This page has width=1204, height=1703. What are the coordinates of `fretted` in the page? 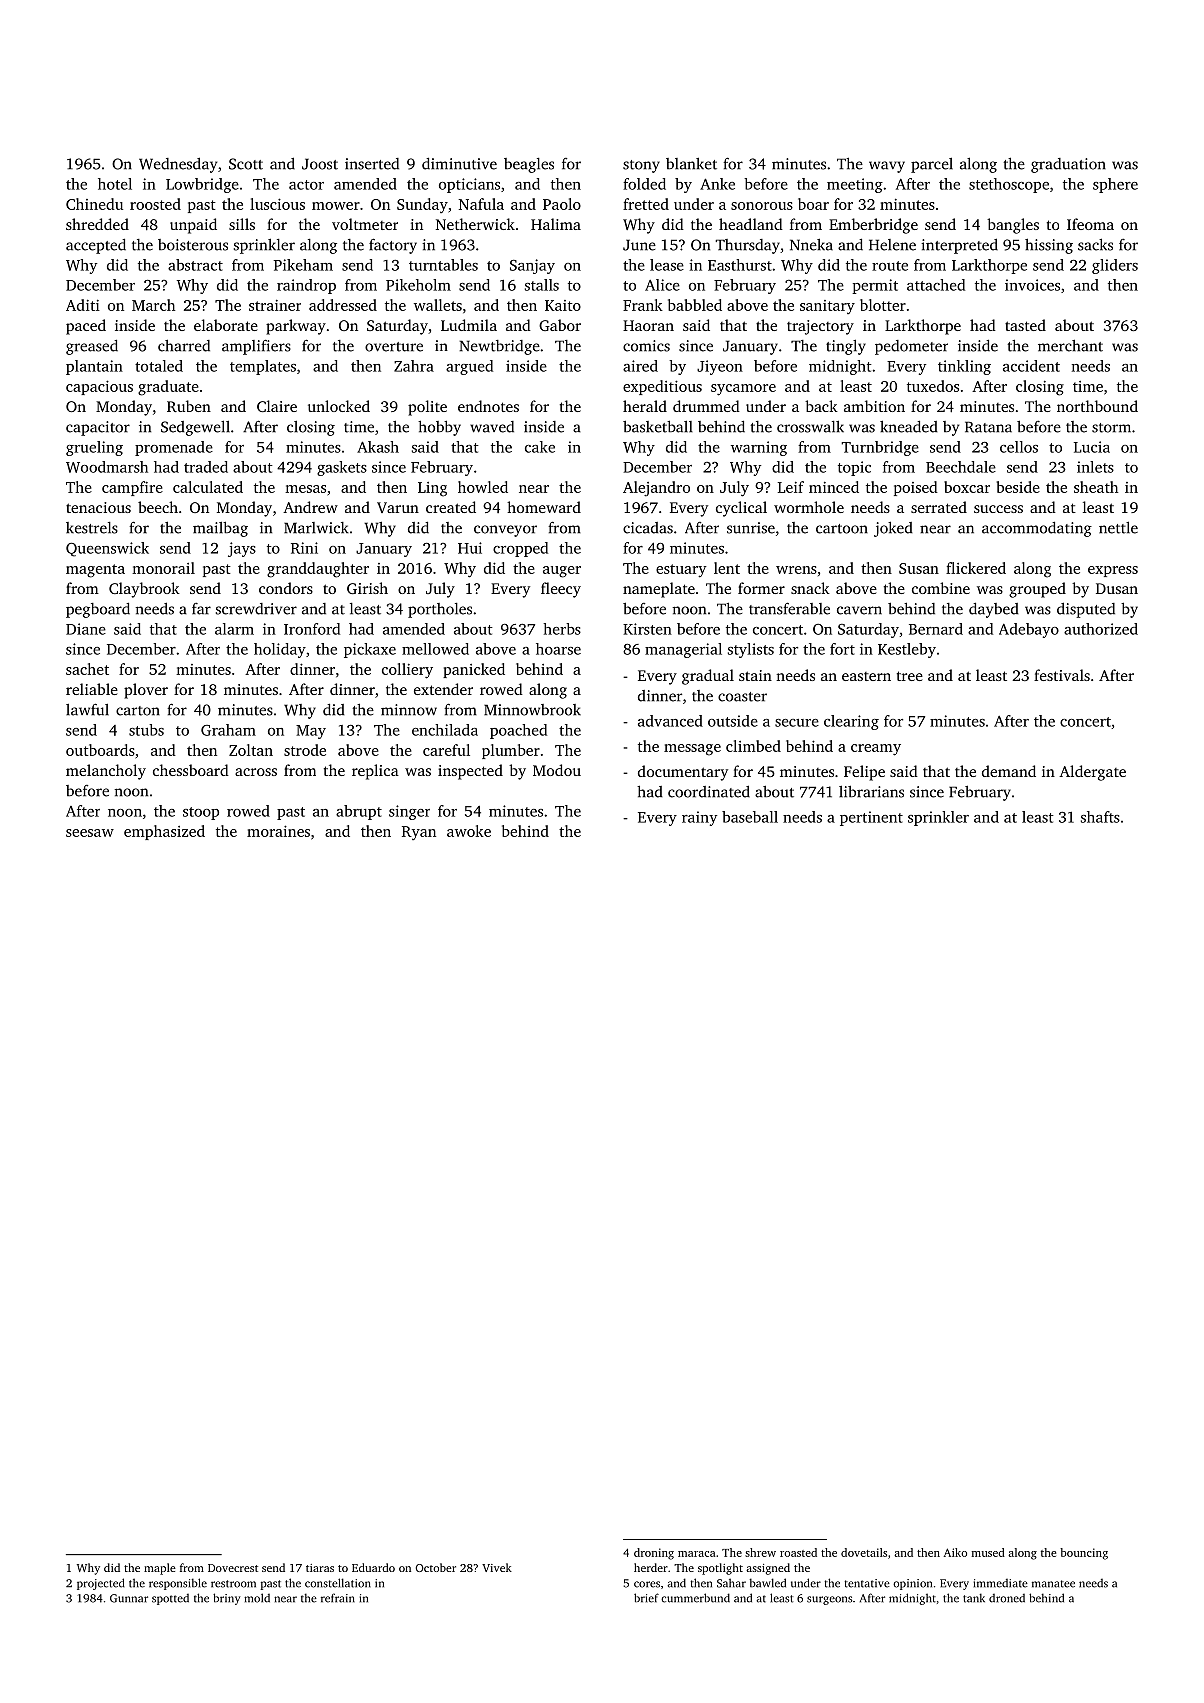 It's located at (646, 204).
